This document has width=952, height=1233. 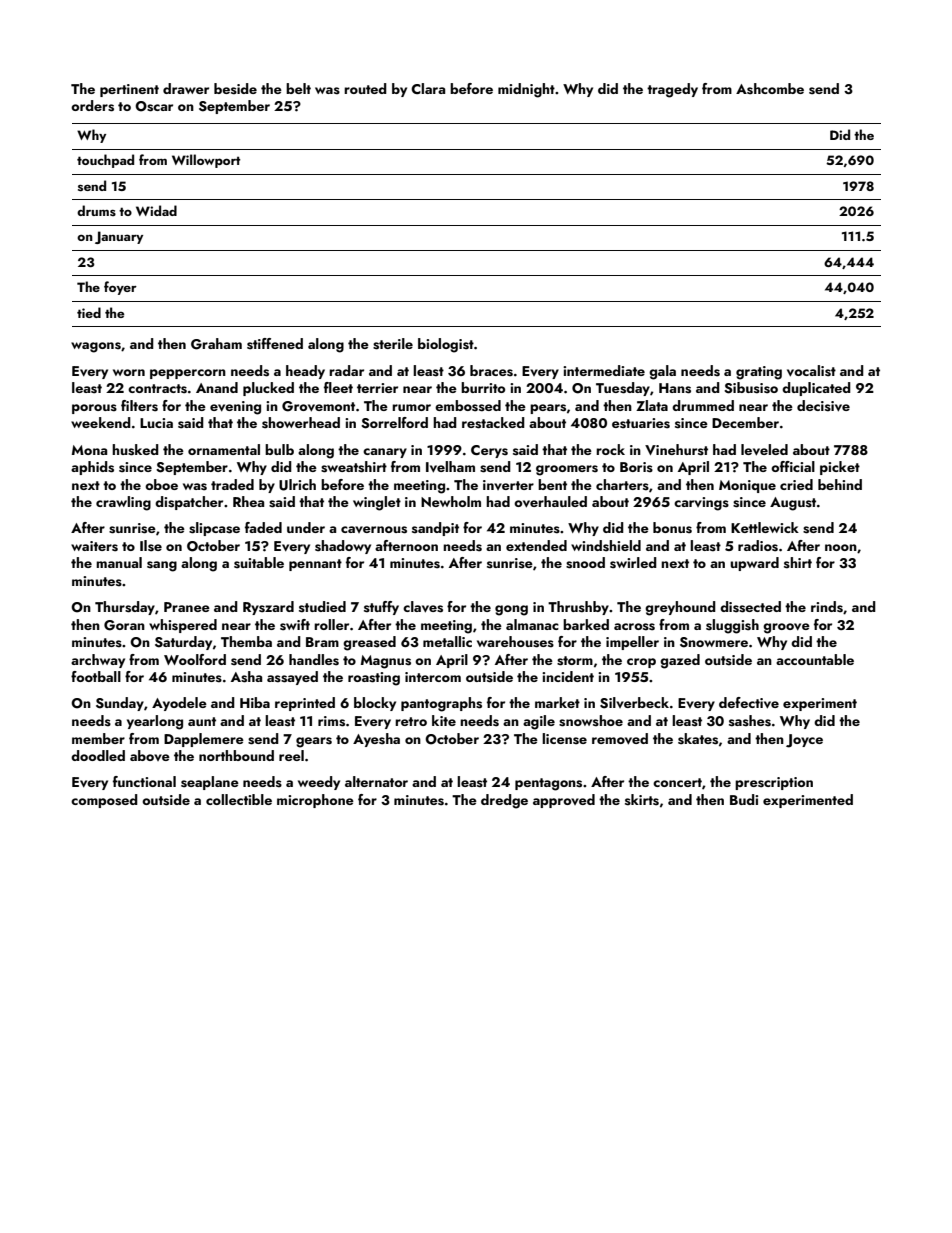 I want to click on Thursday, so click(x=125, y=608).
